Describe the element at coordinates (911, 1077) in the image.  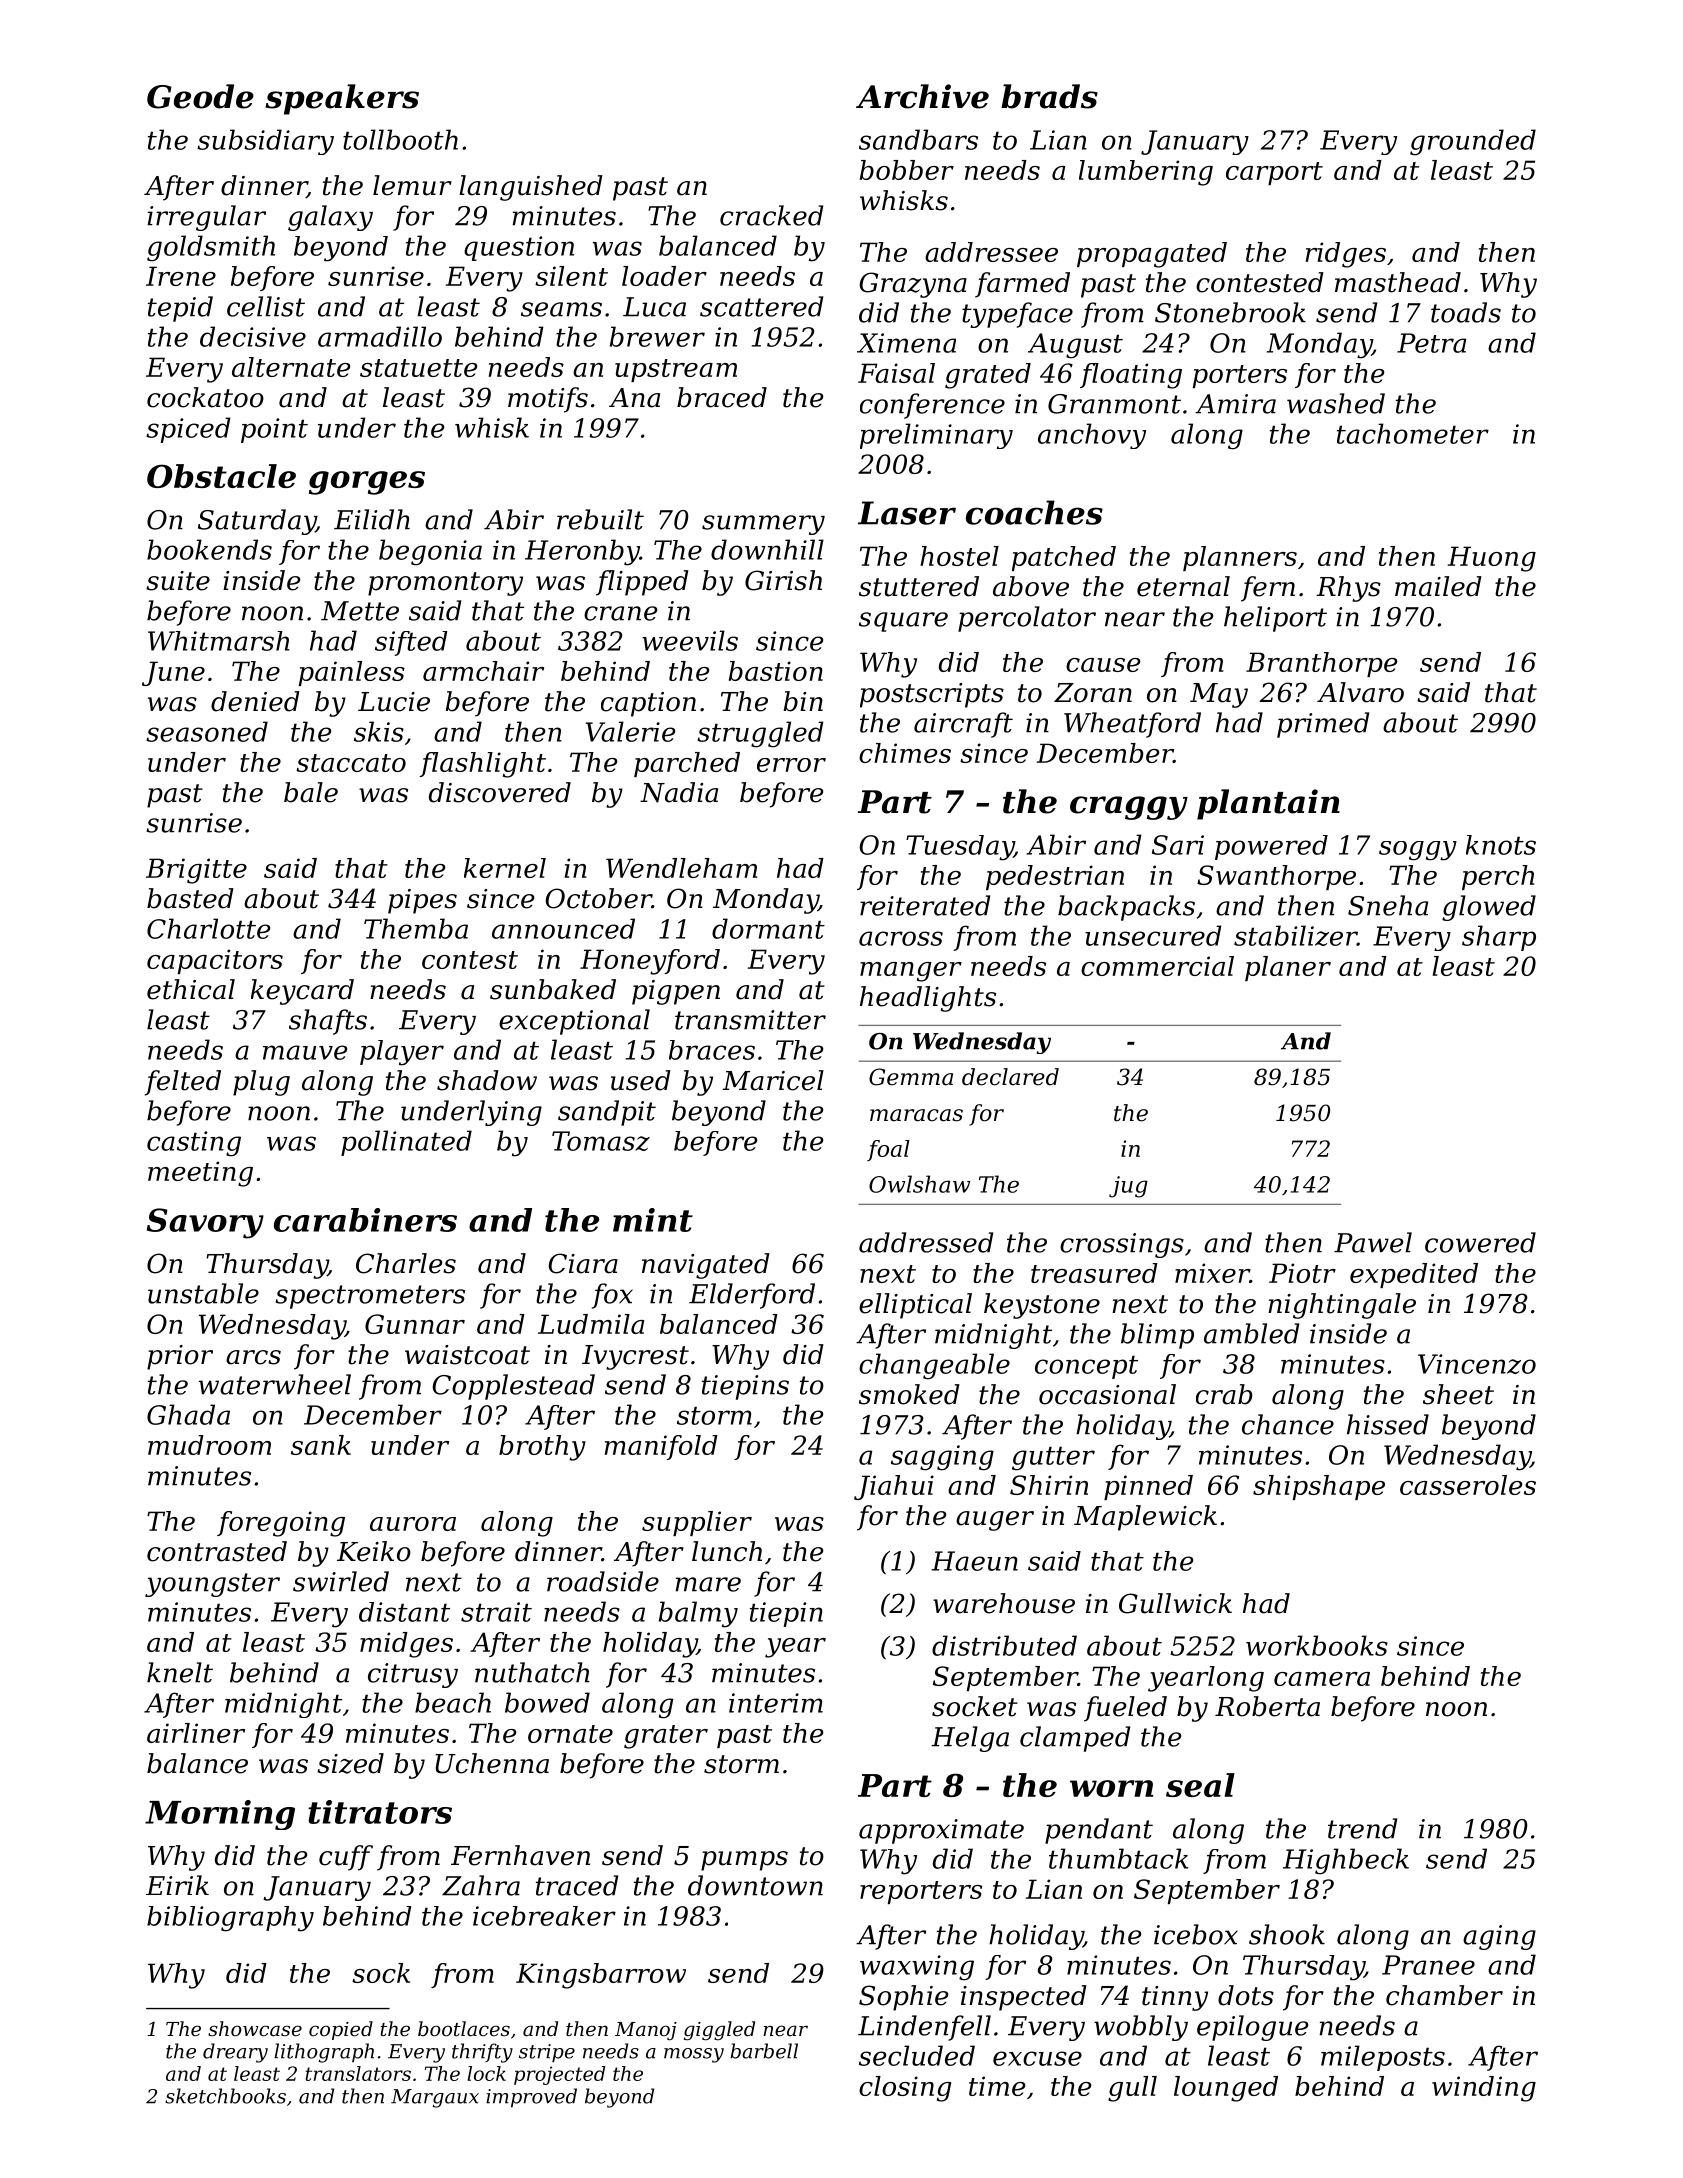
I see `Gemma` at that location.
